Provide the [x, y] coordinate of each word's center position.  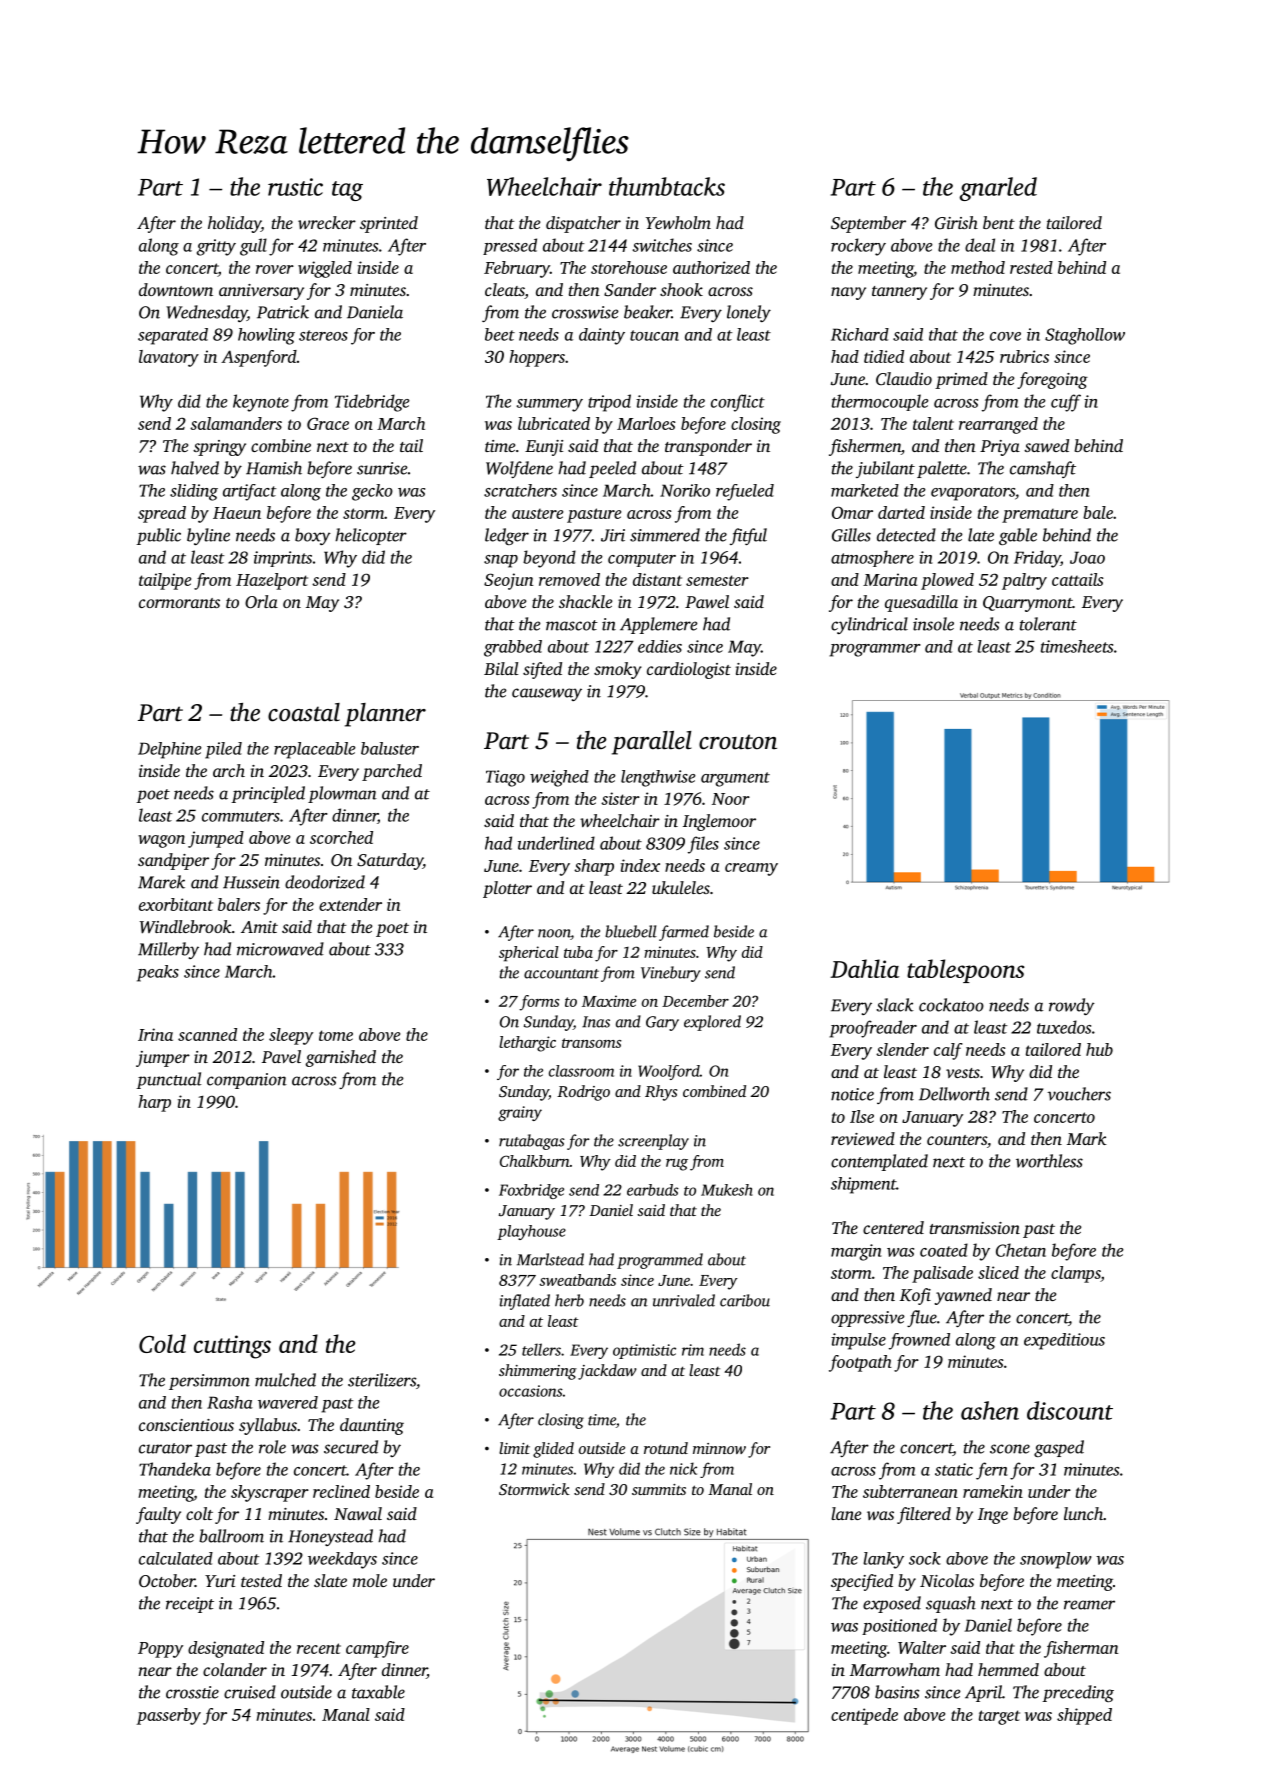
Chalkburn [535, 1161]
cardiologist [689, 670]
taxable [378, 1692]
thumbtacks [667, 186]
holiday [234, 224]
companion [247, 1081]
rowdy [1072, 1006]
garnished [340, 1058]
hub [1099, 1049]
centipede [864, 1716]
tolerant [1048, 624]
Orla [261, 602]
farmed [684, 933]
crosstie [192, 1692]
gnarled [998, 189]
